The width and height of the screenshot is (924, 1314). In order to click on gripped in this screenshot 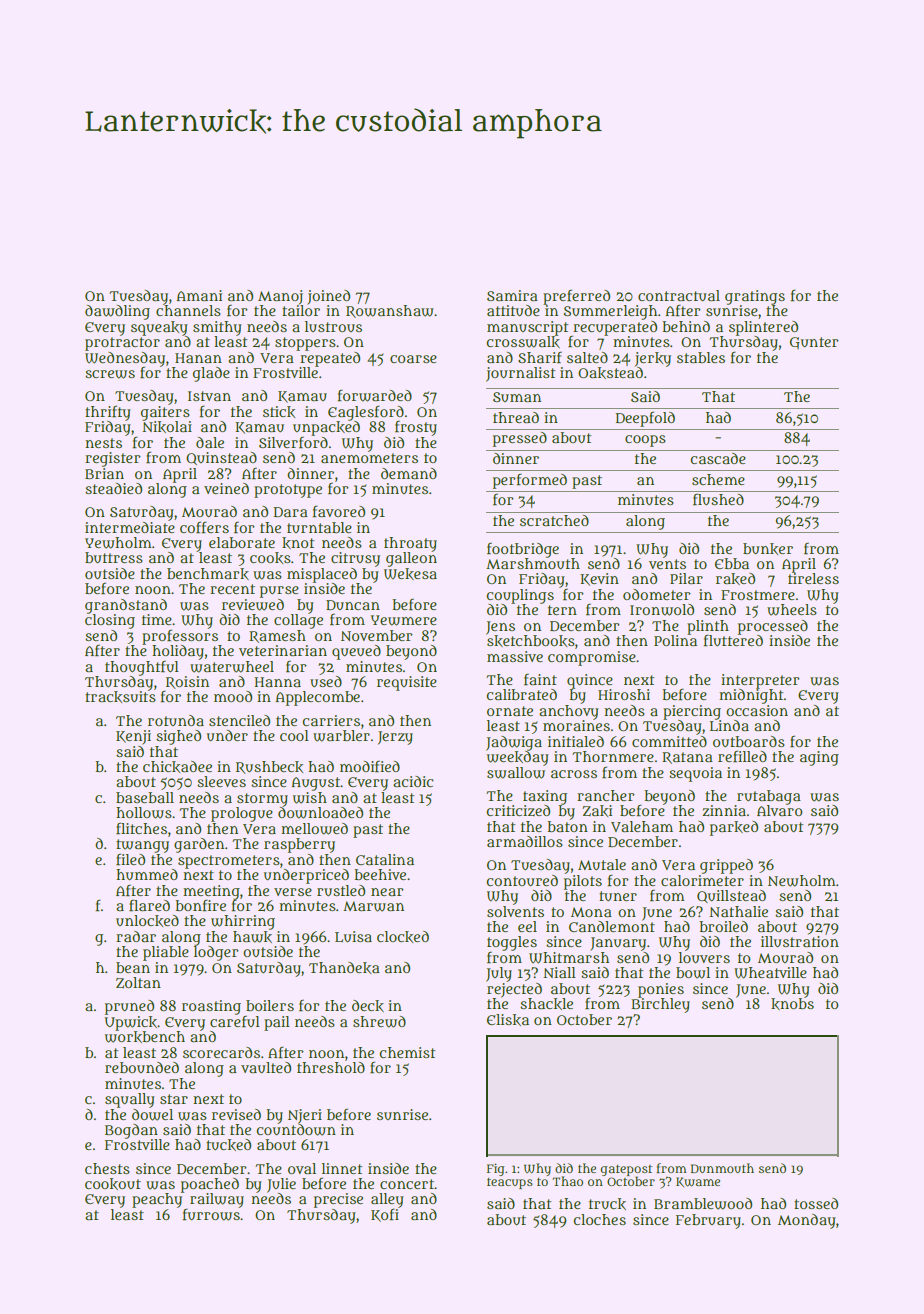, I will do `click(726, 866)`.
